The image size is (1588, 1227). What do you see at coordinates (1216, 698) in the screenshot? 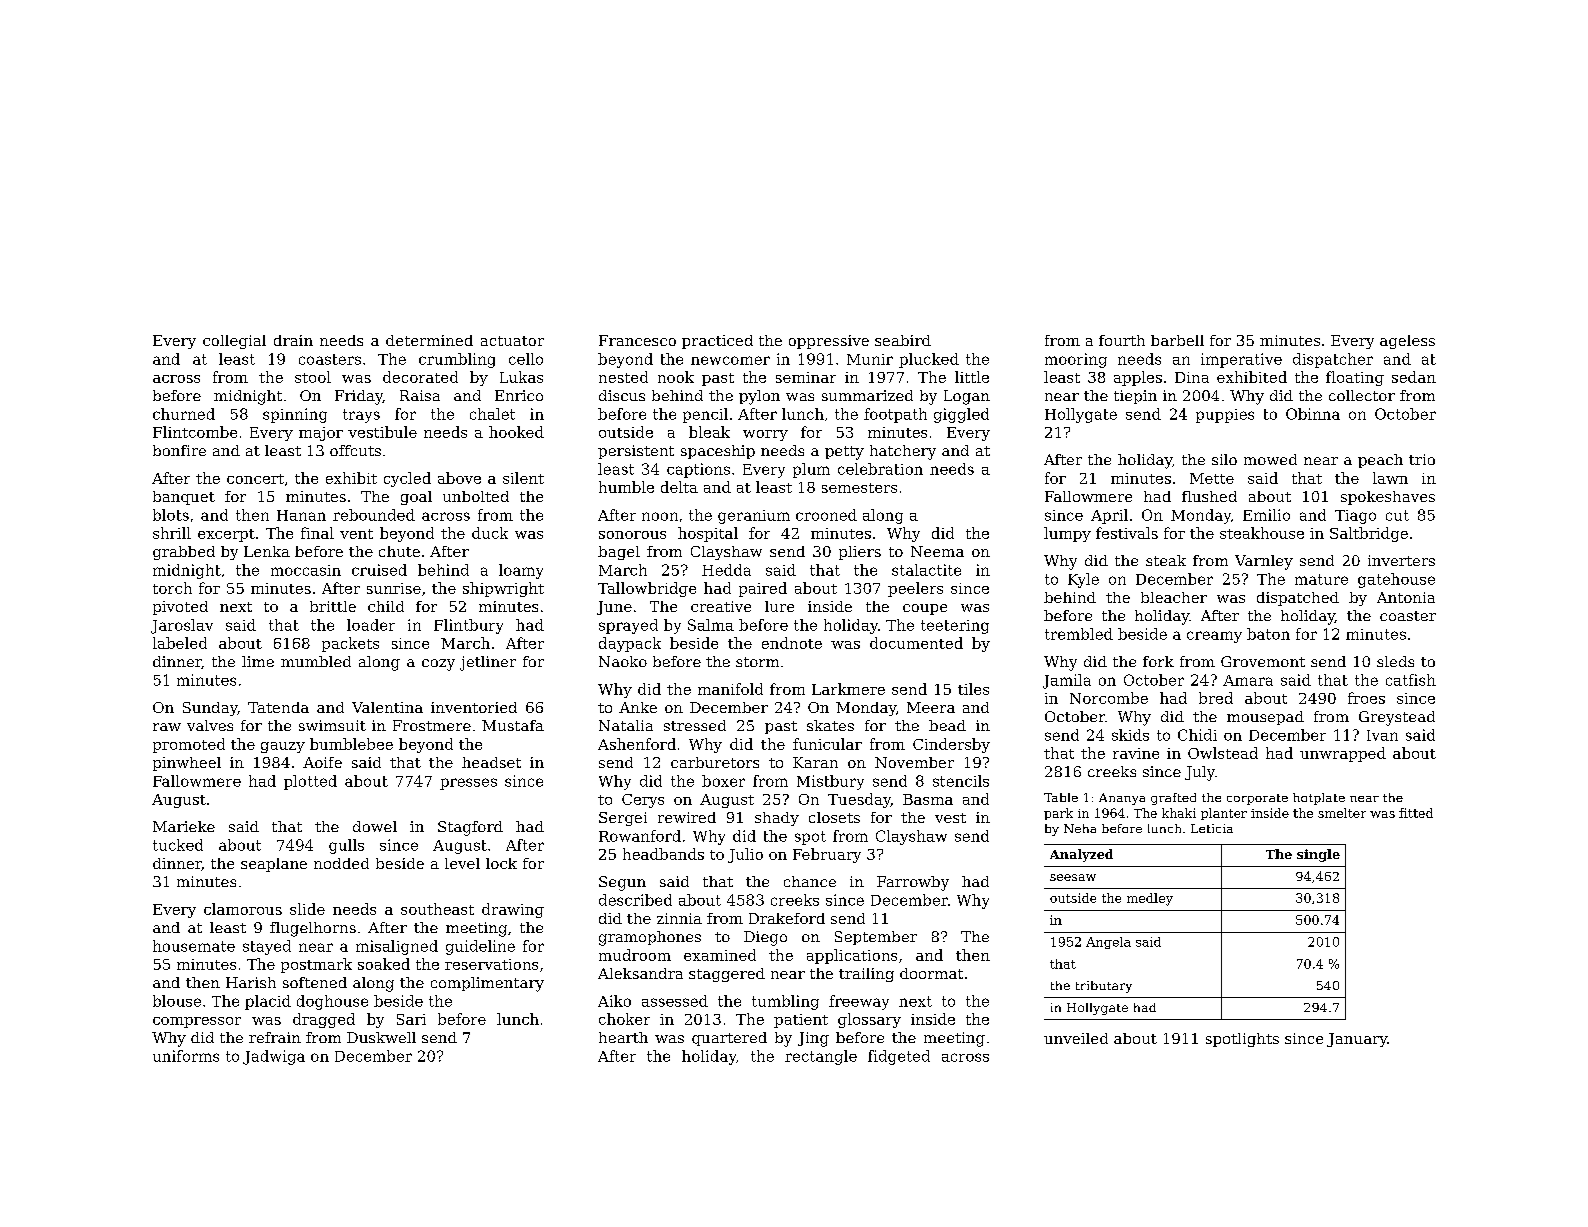
I see `bred` at bounding box center [1216, 698].
